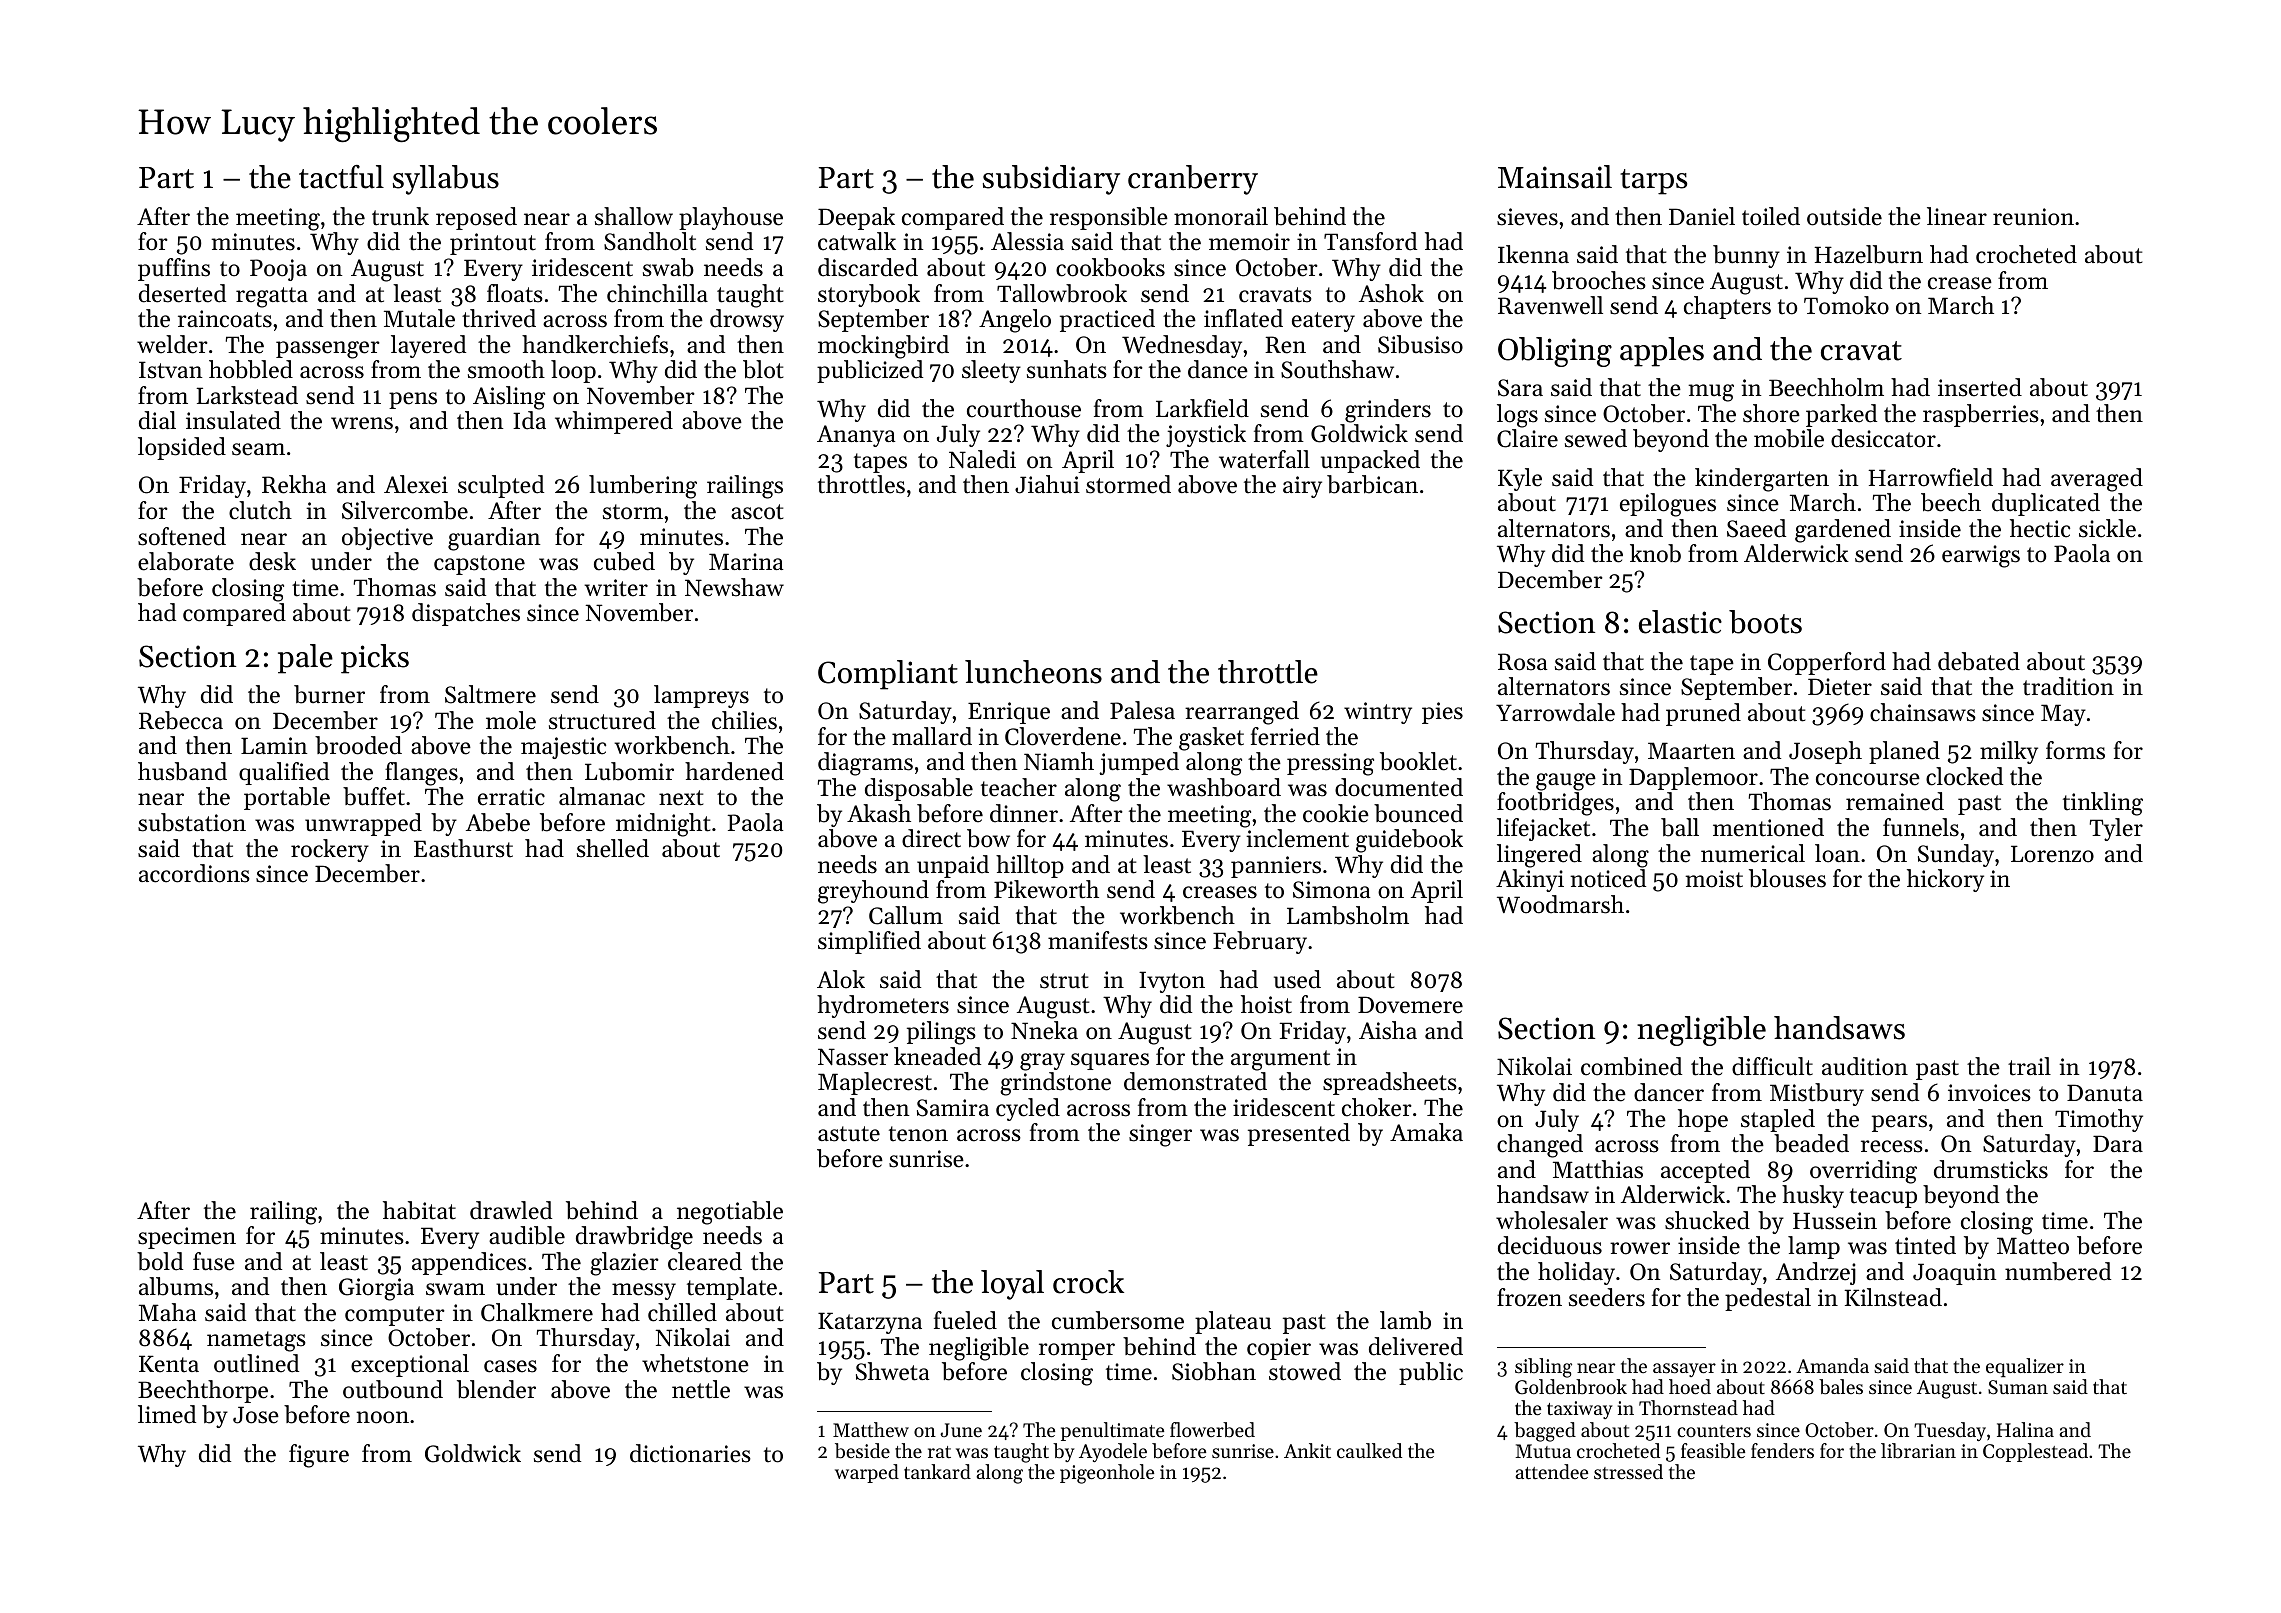 The height and width of the screenshot is (1613, 2281). Describe the element at coordinates (1030, 866) in the screenshot. I see `hilltop` at that location.
